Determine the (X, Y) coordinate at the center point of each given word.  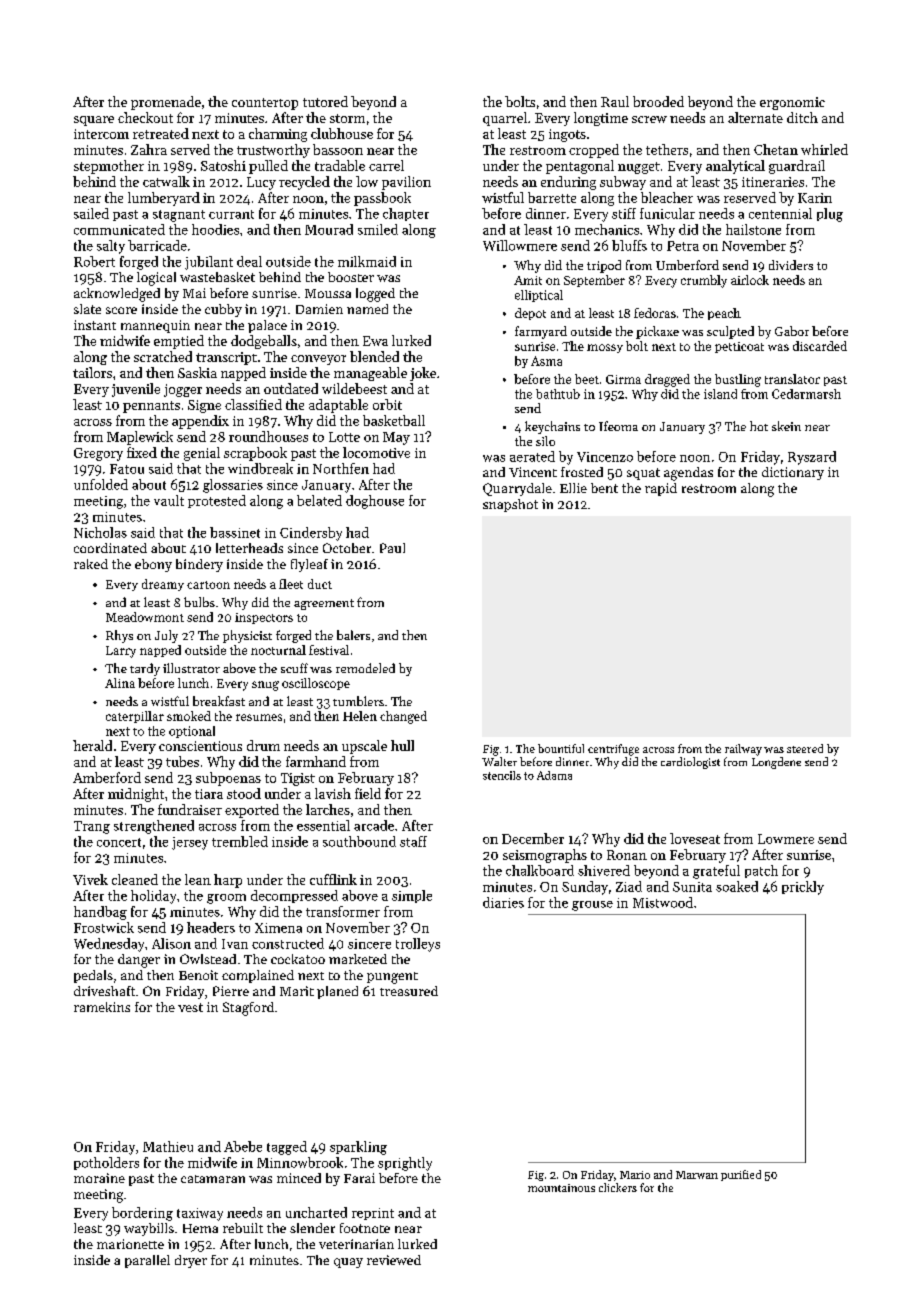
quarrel (505, 119)
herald (92, 745)
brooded (658, 101)
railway (743, 750)
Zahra (149, 149)
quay (348, 1263)
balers (353, 635)
